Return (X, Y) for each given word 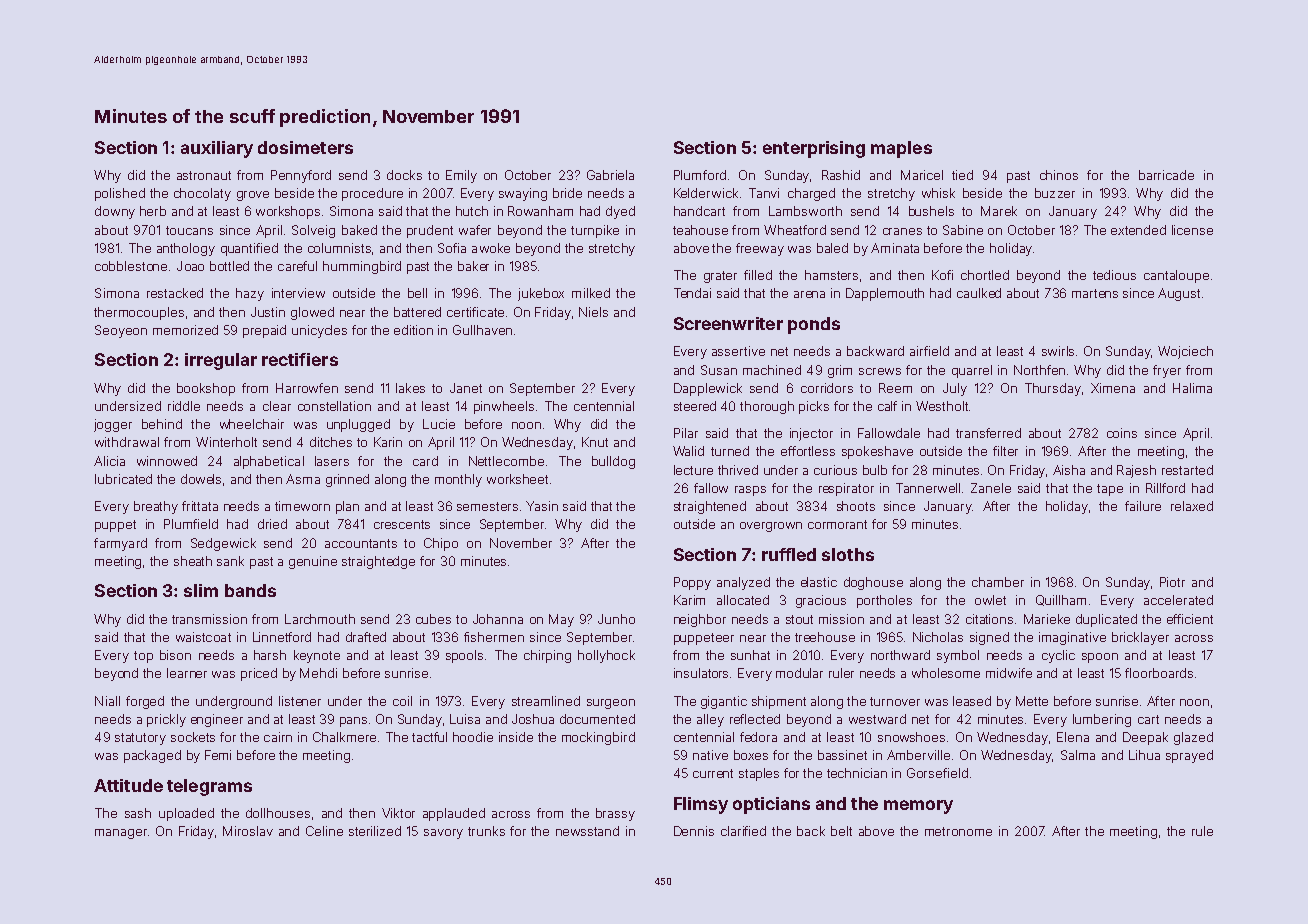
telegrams (209, 787)
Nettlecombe (506, 461)
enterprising (814, 149)
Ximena (1113, 388)
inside (516, 737)
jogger (113, 425)
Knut (595, 442)
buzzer (1055, 193)
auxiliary (217, 149)
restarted (1187, 470)
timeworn (302, 506)
